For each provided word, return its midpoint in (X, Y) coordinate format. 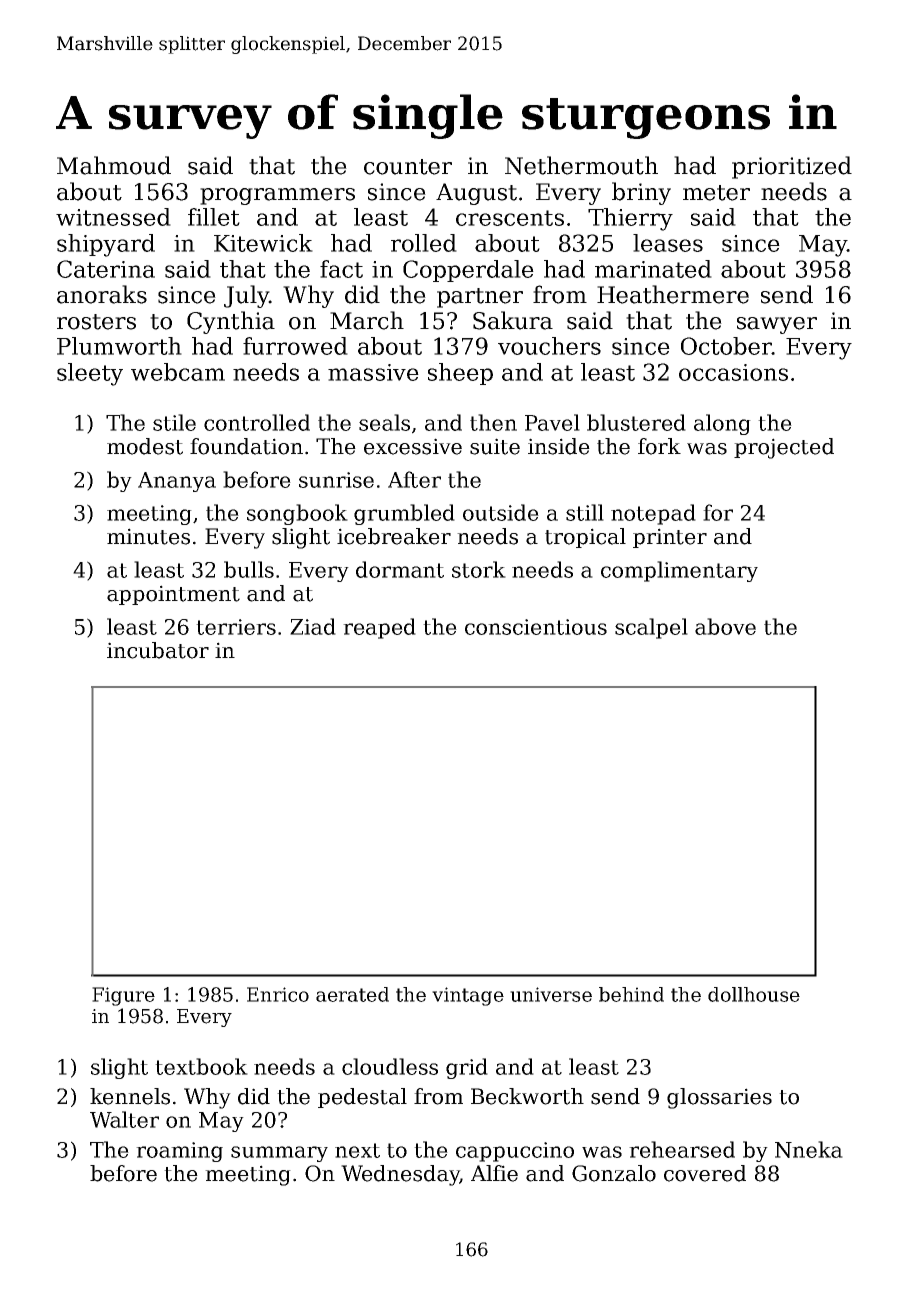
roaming (179, 1152)
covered (705, 1173)
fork (659, 446)
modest (145, 446)
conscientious (536, 627)
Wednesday (400, 1175)
